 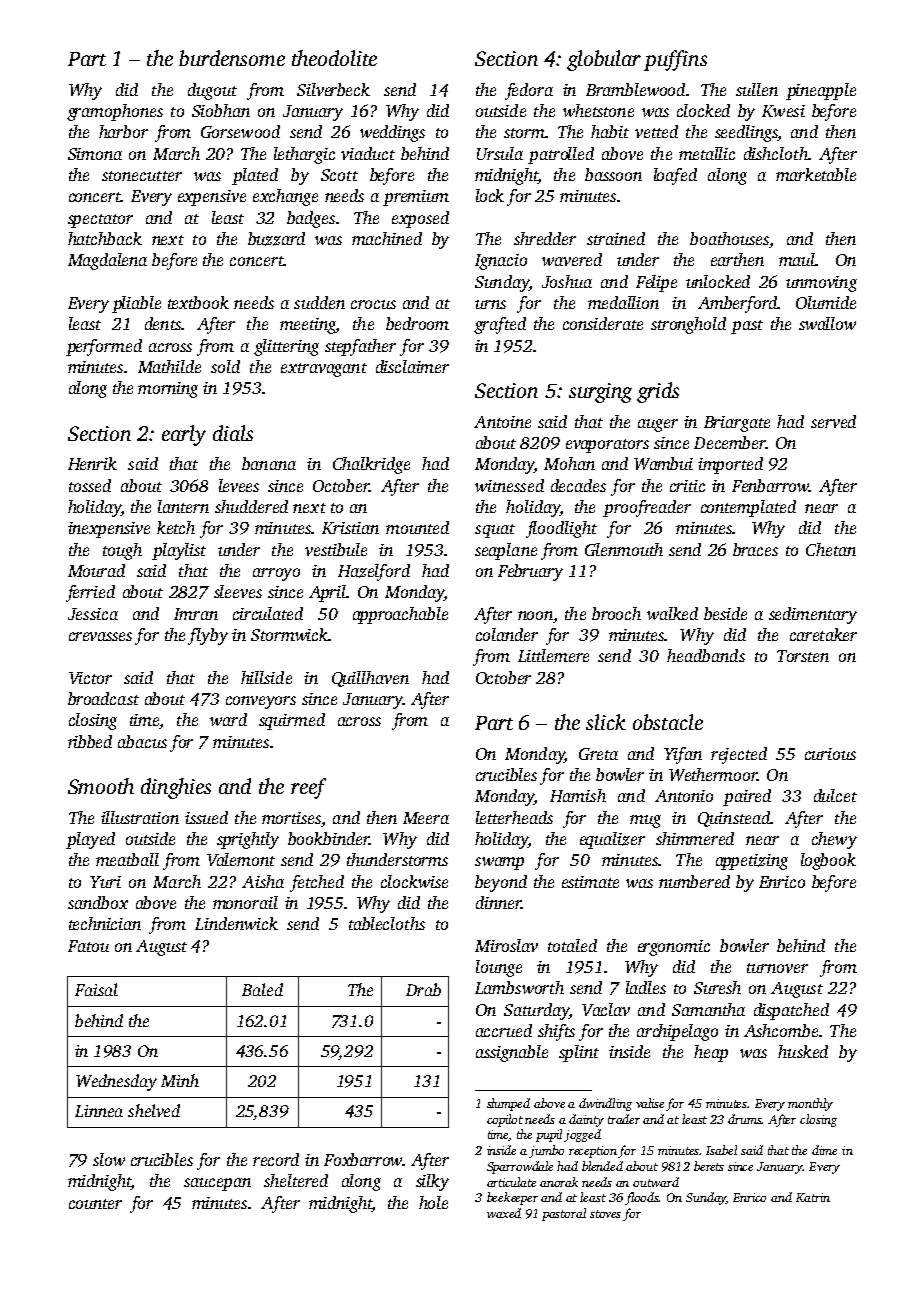 What do you see at coordinates (221, 110) in the screenshot?
I see `Siobhan` at bounding box center [221, 110].
